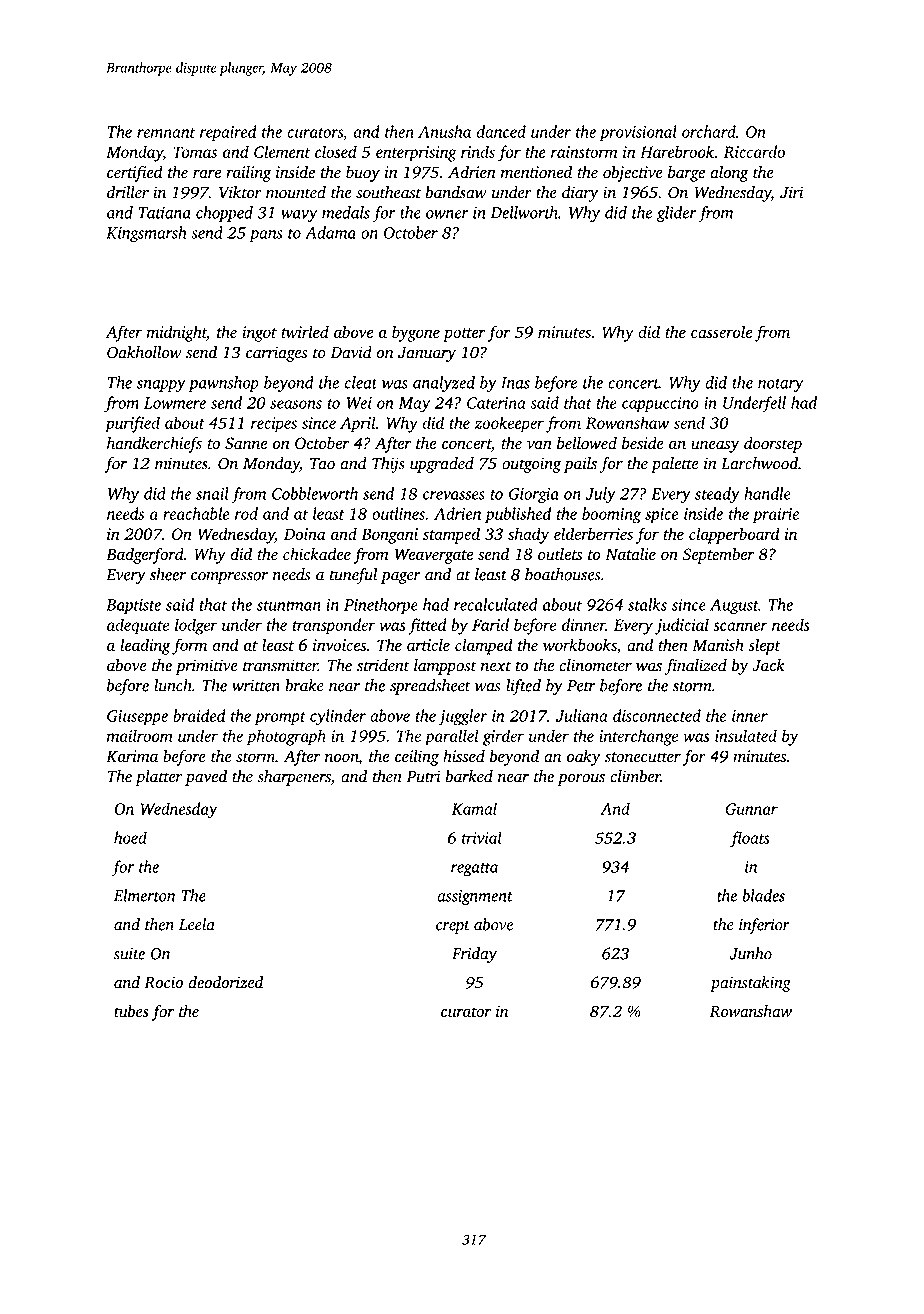 Image resolution: width=924 pixels, height=1314 pixels. I want to click on insulated, so click(746, 735).
